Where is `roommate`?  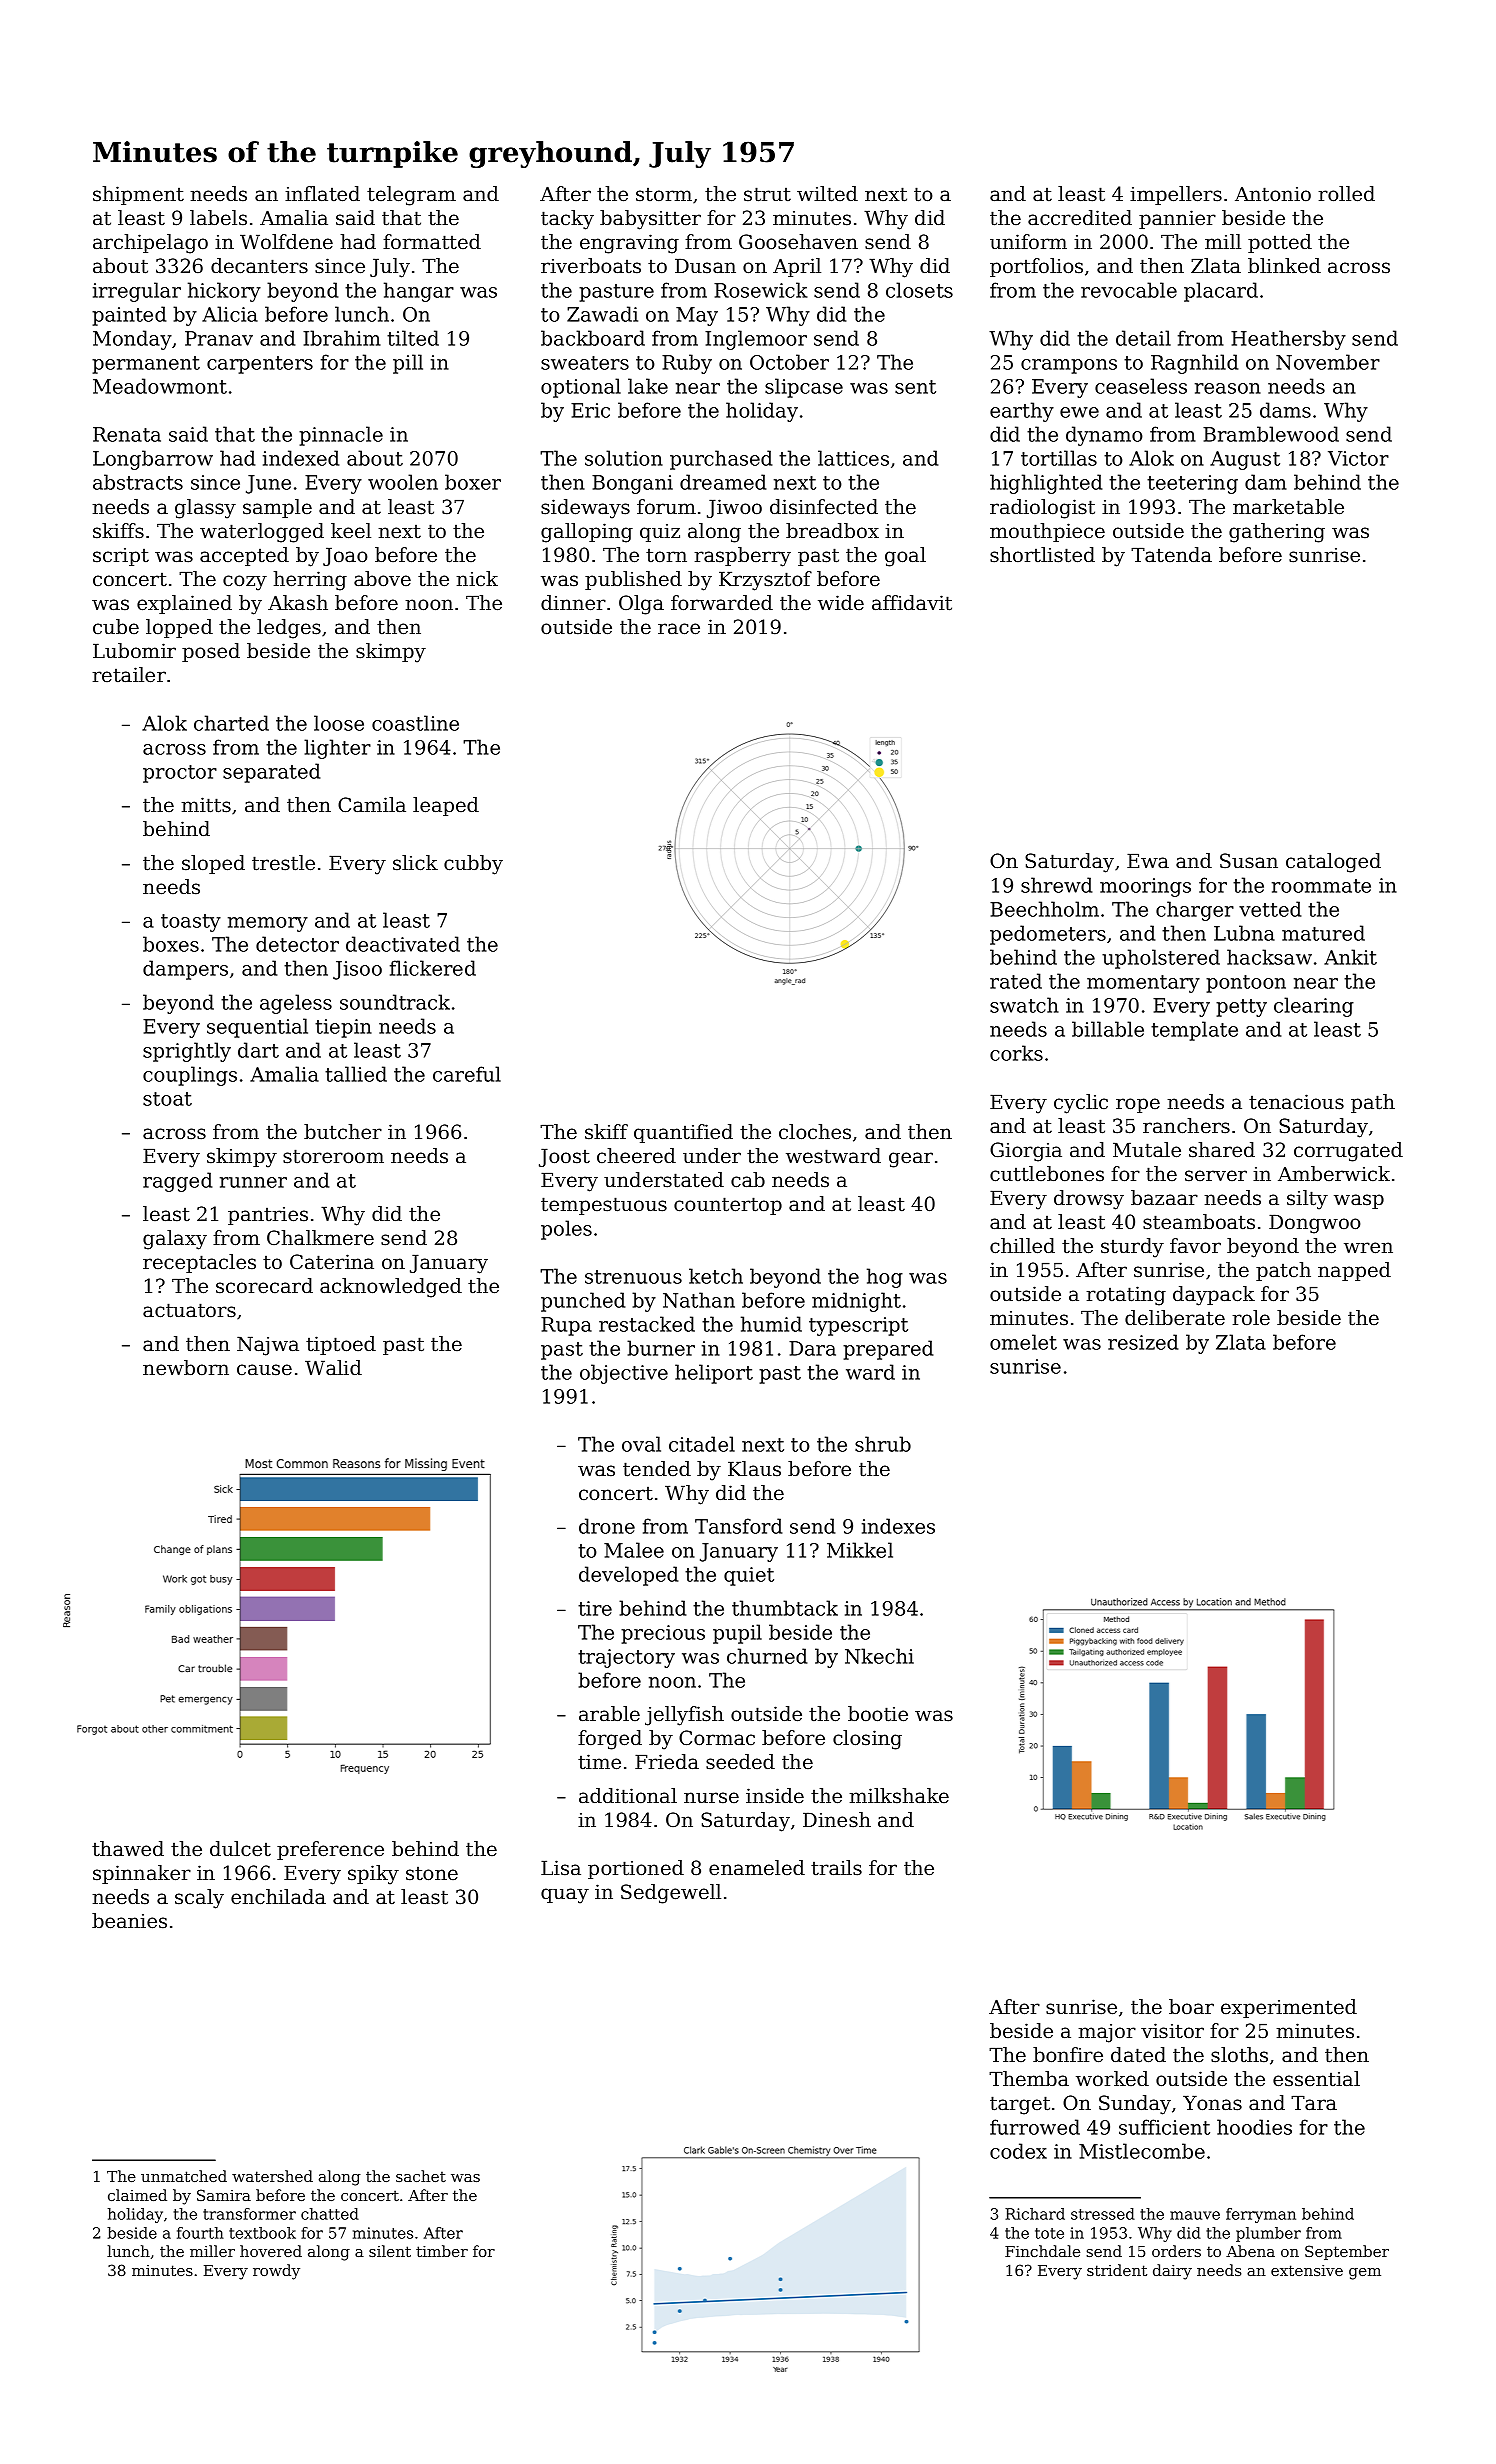
roommate is located at coordinates (1321, 886).
